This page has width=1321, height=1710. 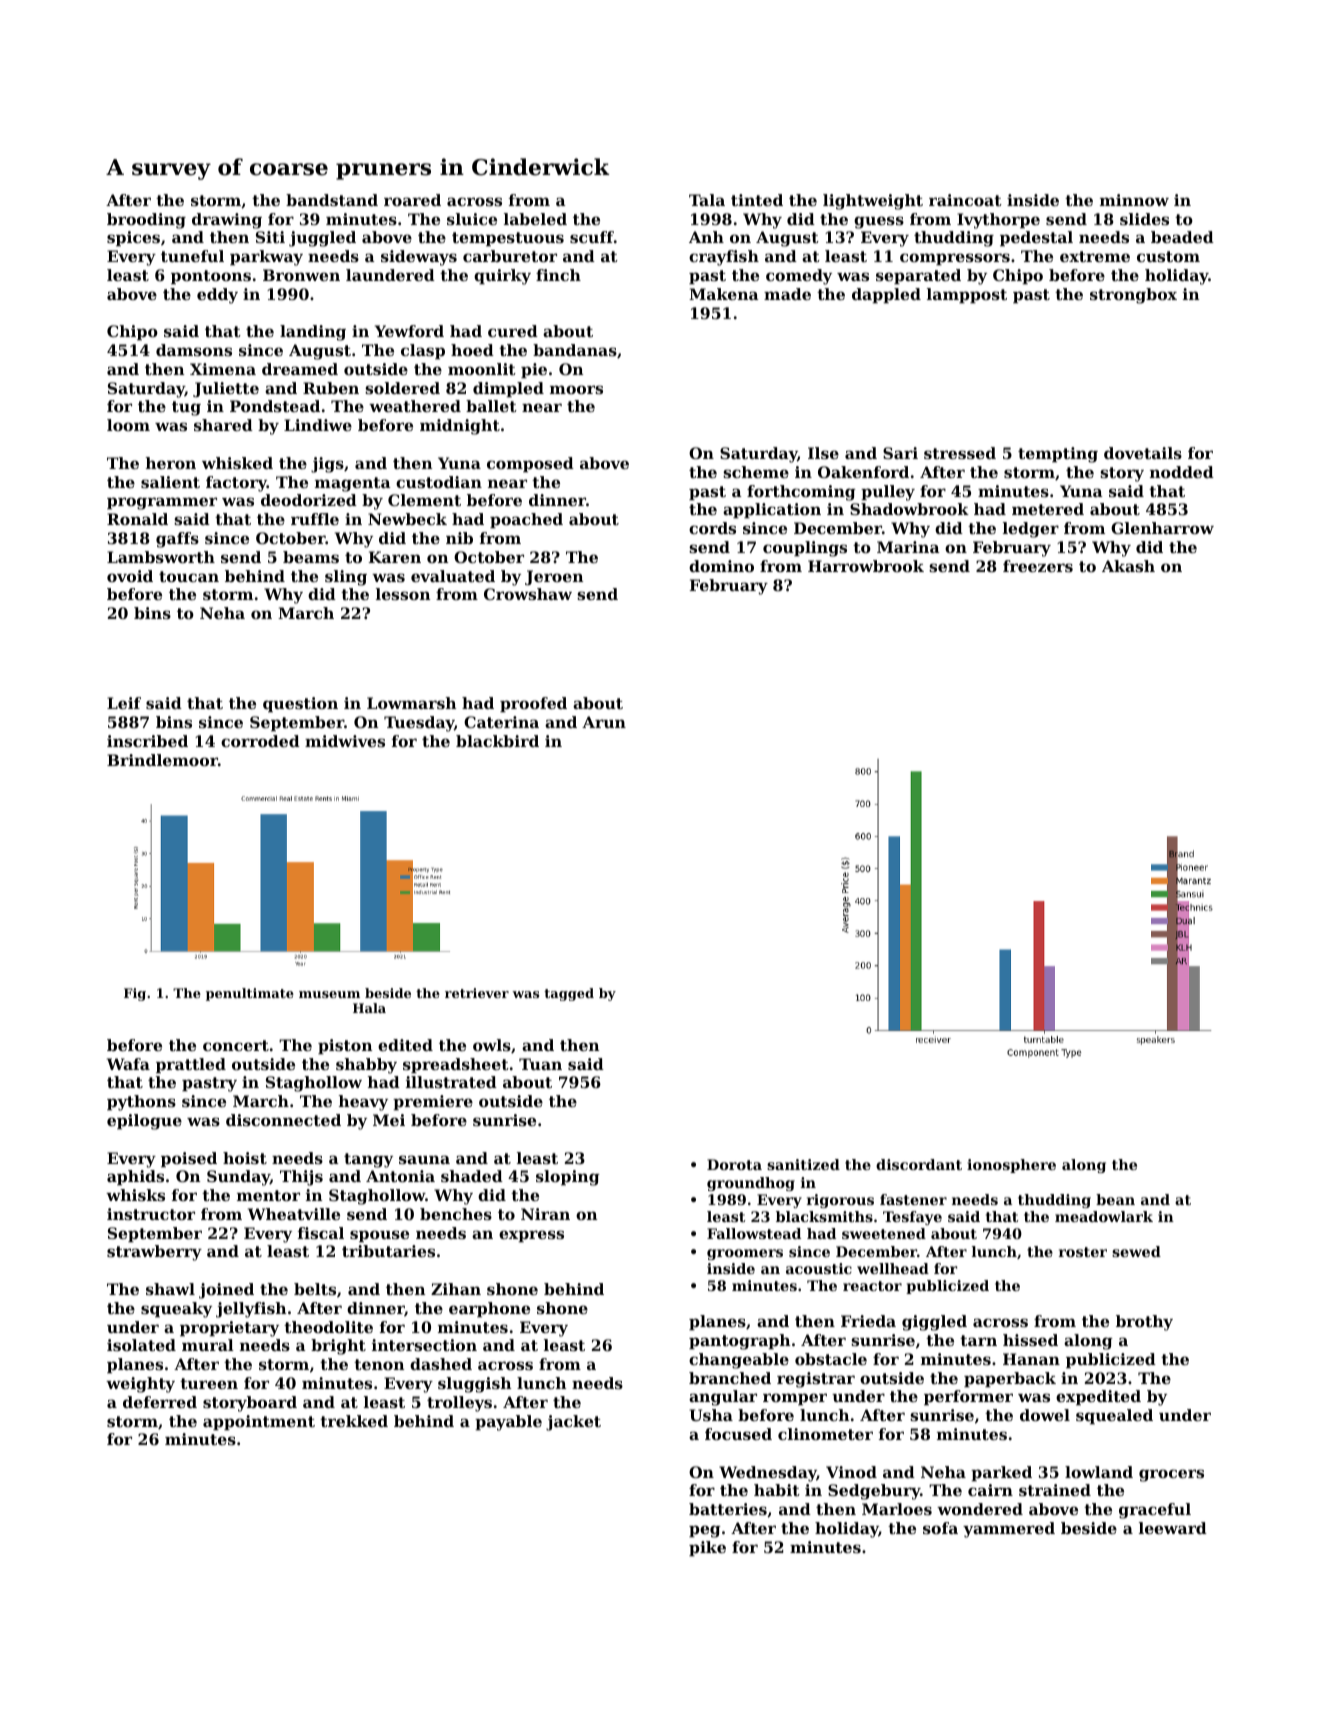 What do you see at coordinates (411, 703) in the page?
I see `Lowmarsh` at bounding box center [411, 703].
